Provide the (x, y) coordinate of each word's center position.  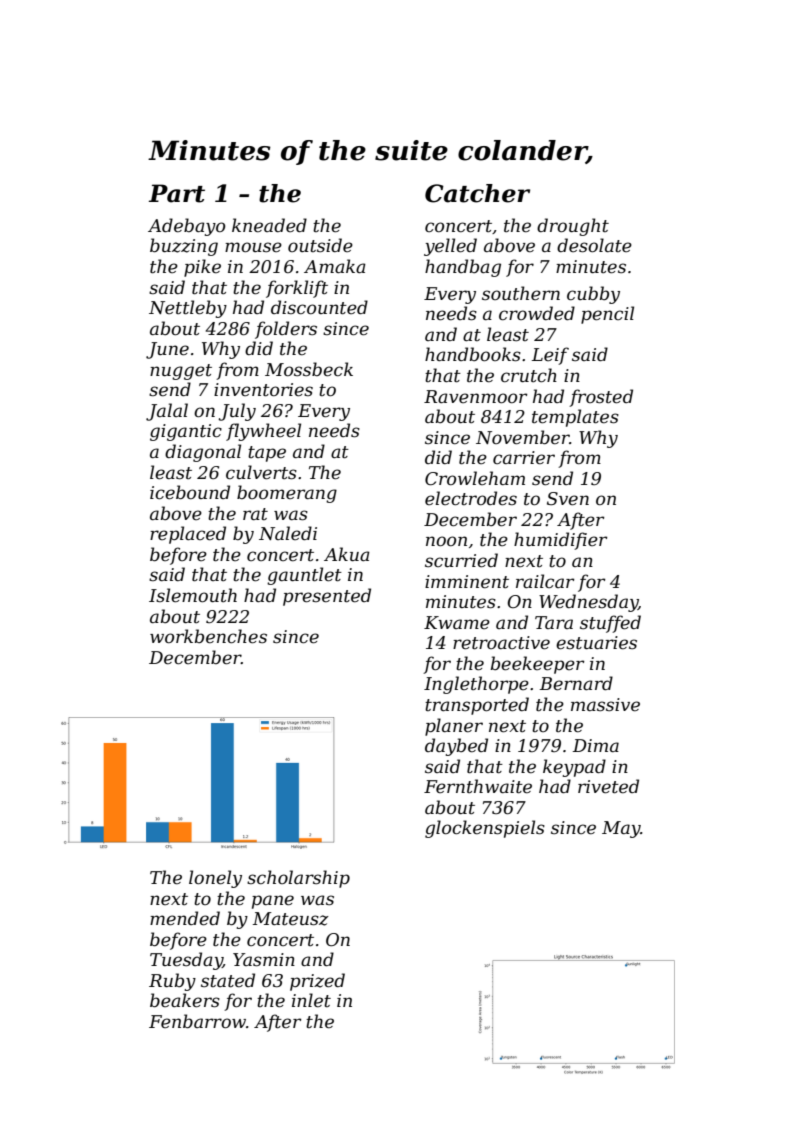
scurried (461, 560)
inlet (311, 1000)
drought (573, 227)
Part (177, 193)
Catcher (477, 193)
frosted (601, 398)
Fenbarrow (197, 1021)
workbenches (208, 636)
